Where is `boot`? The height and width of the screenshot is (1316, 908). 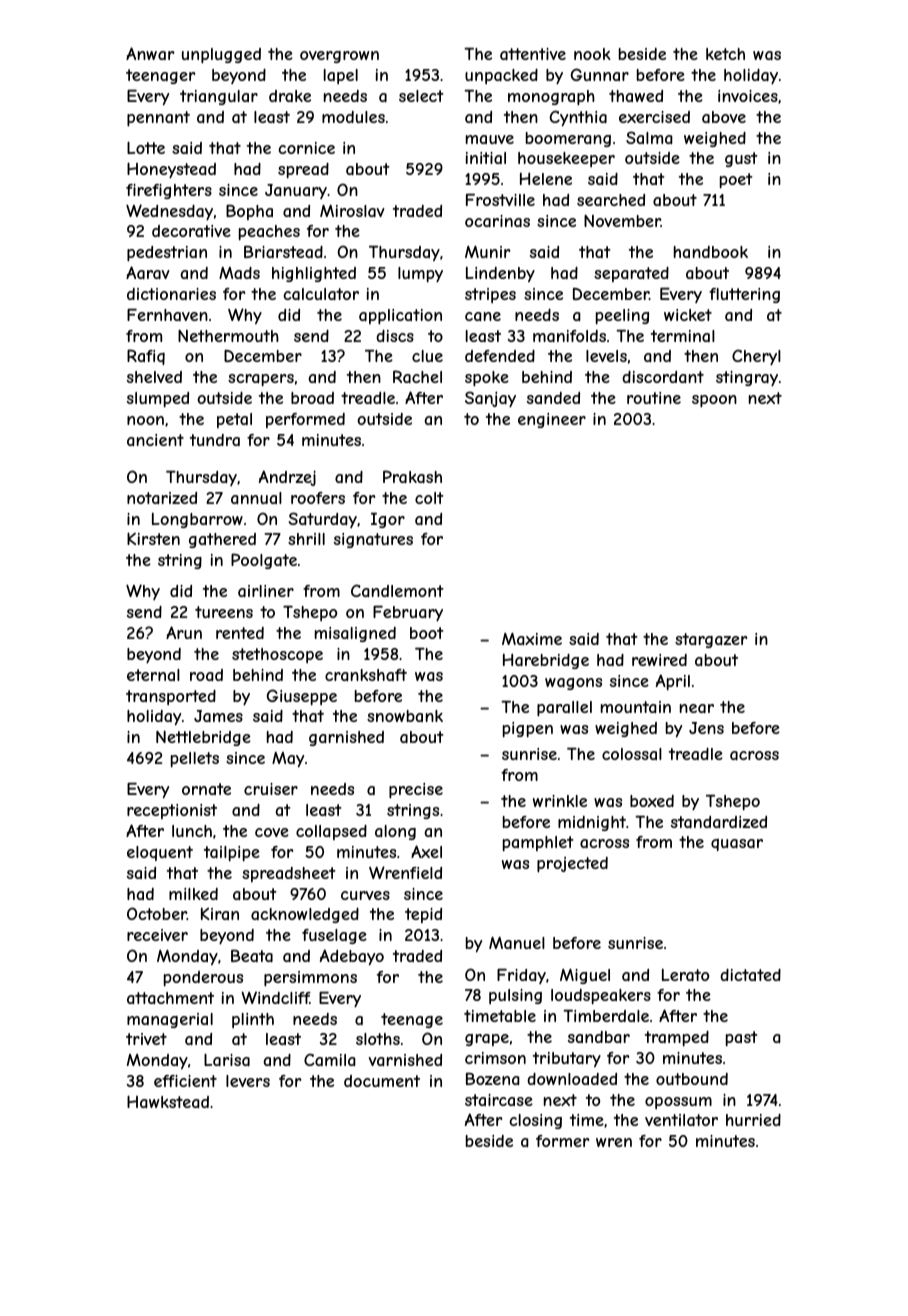 boot is located at coordinates (427, 633).
